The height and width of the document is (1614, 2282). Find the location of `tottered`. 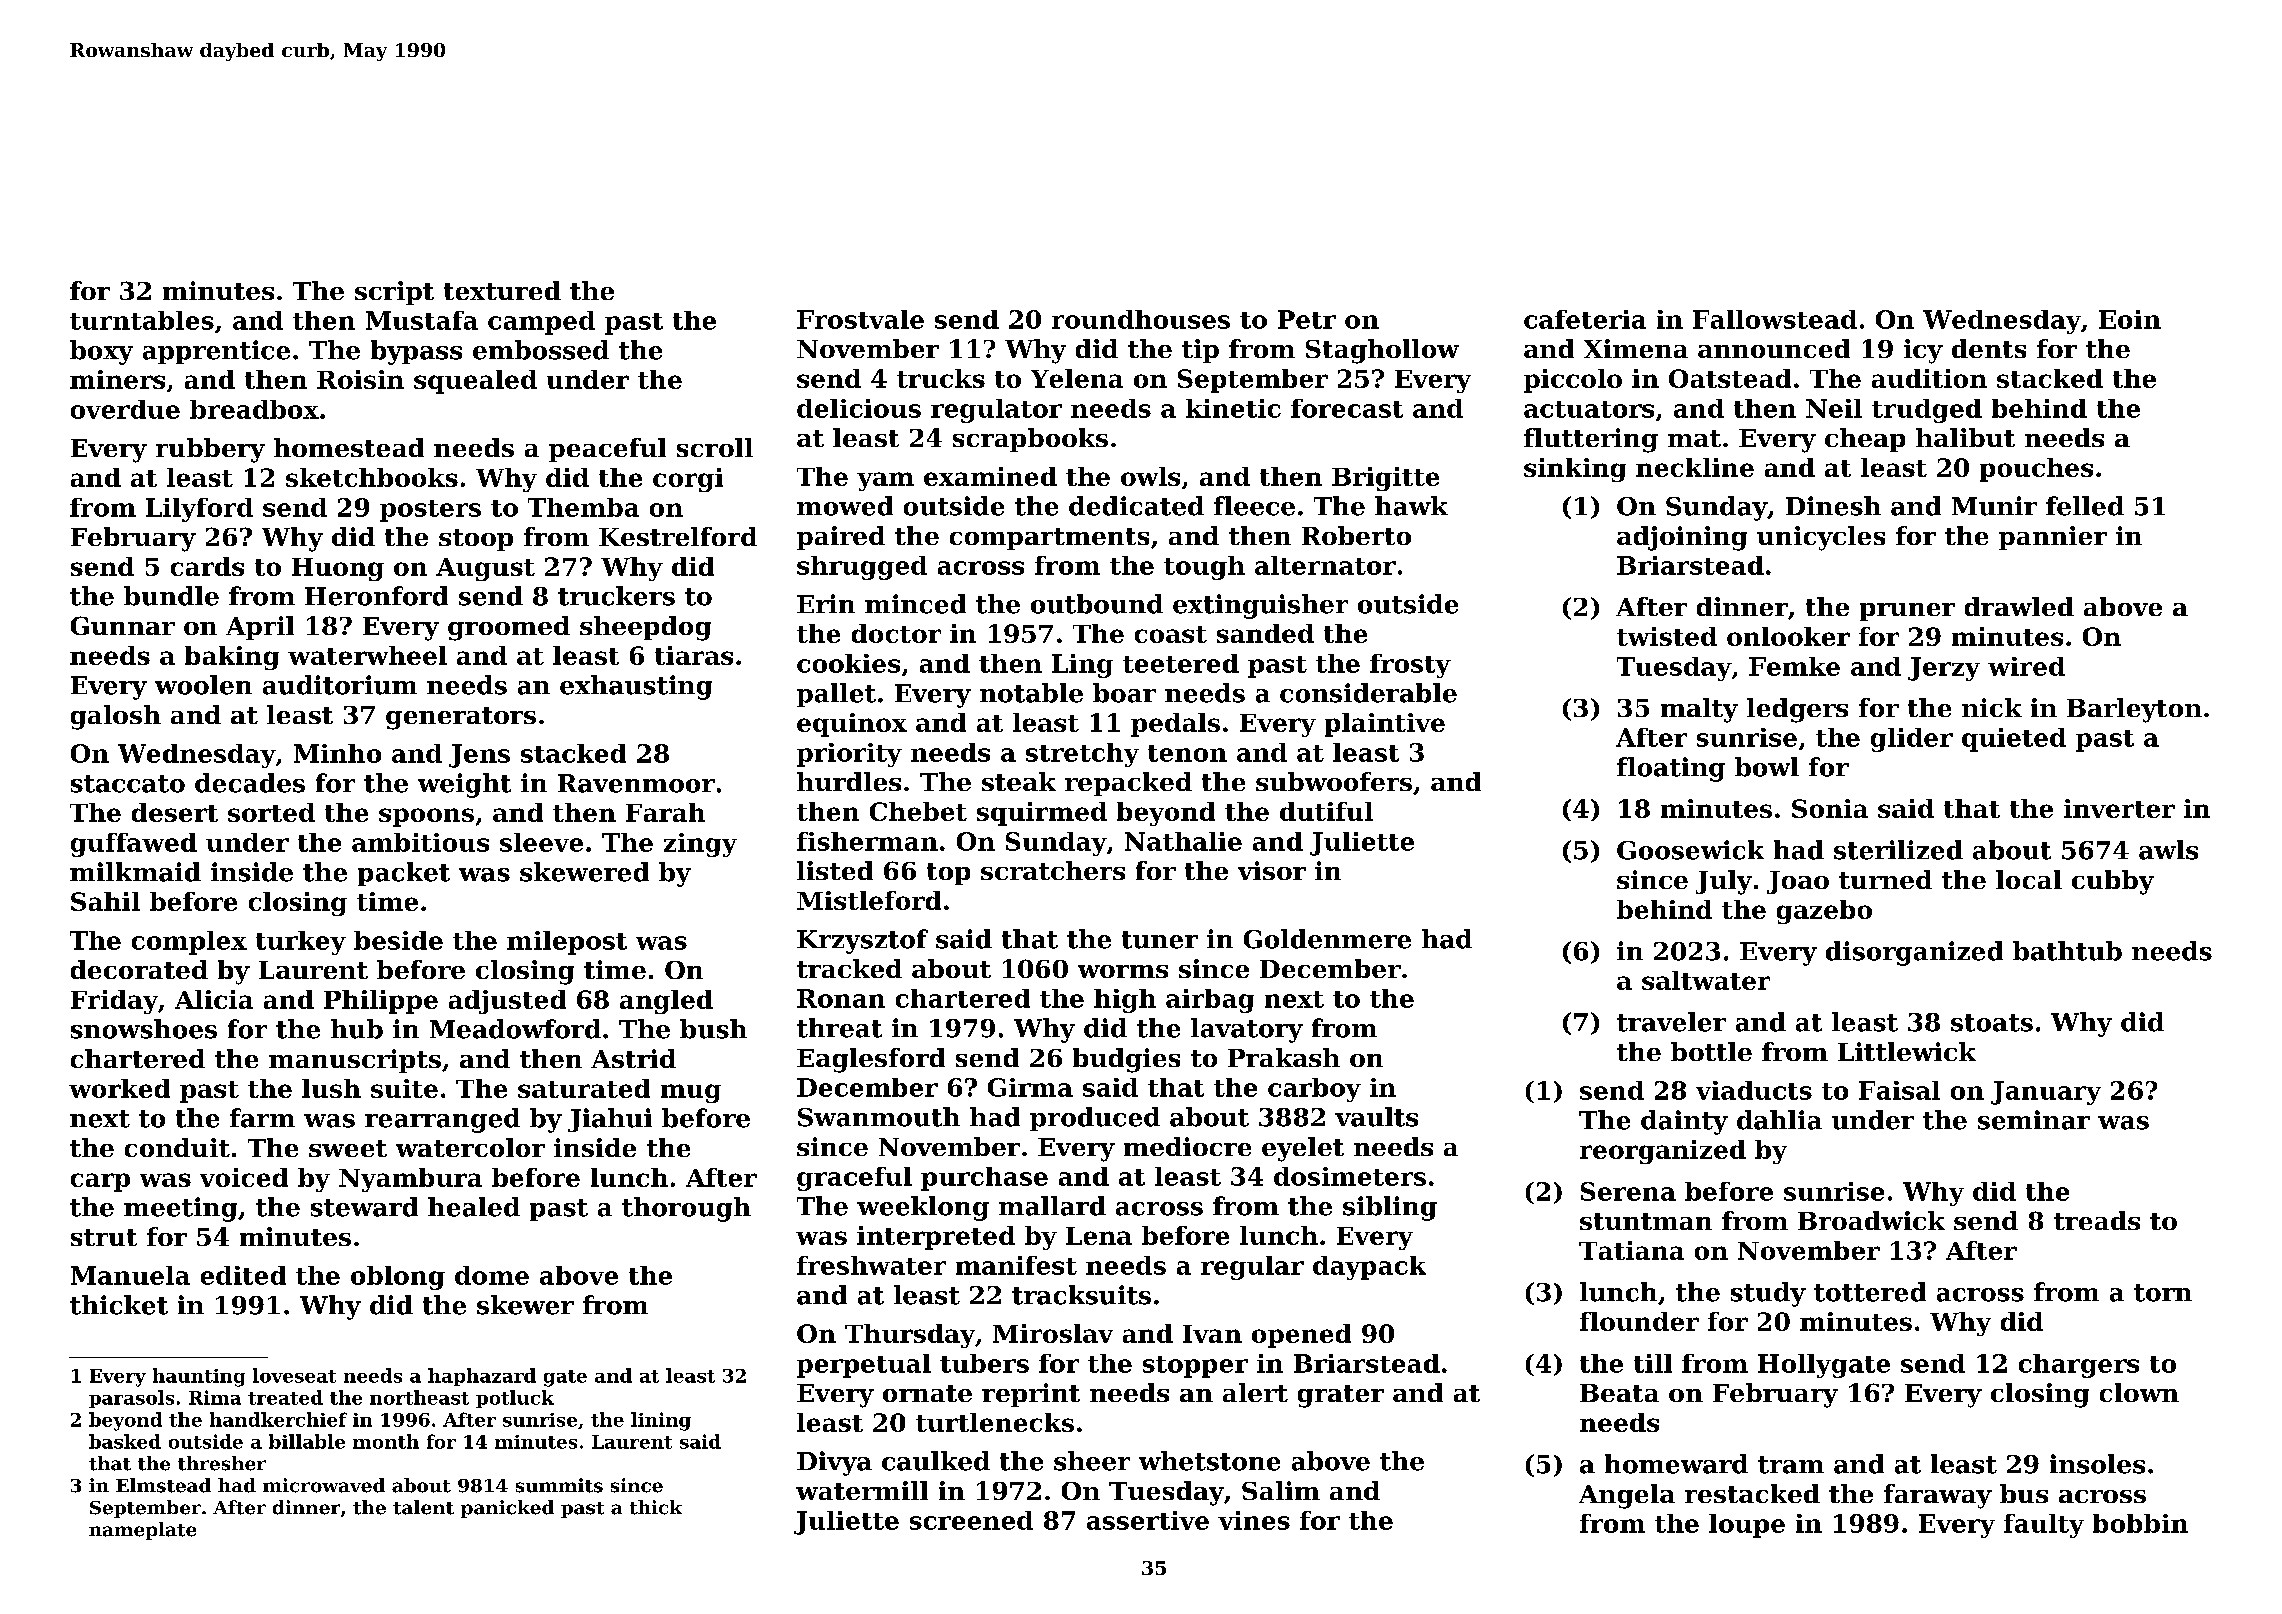

tottered is located at coordinates (1870, 1292).
